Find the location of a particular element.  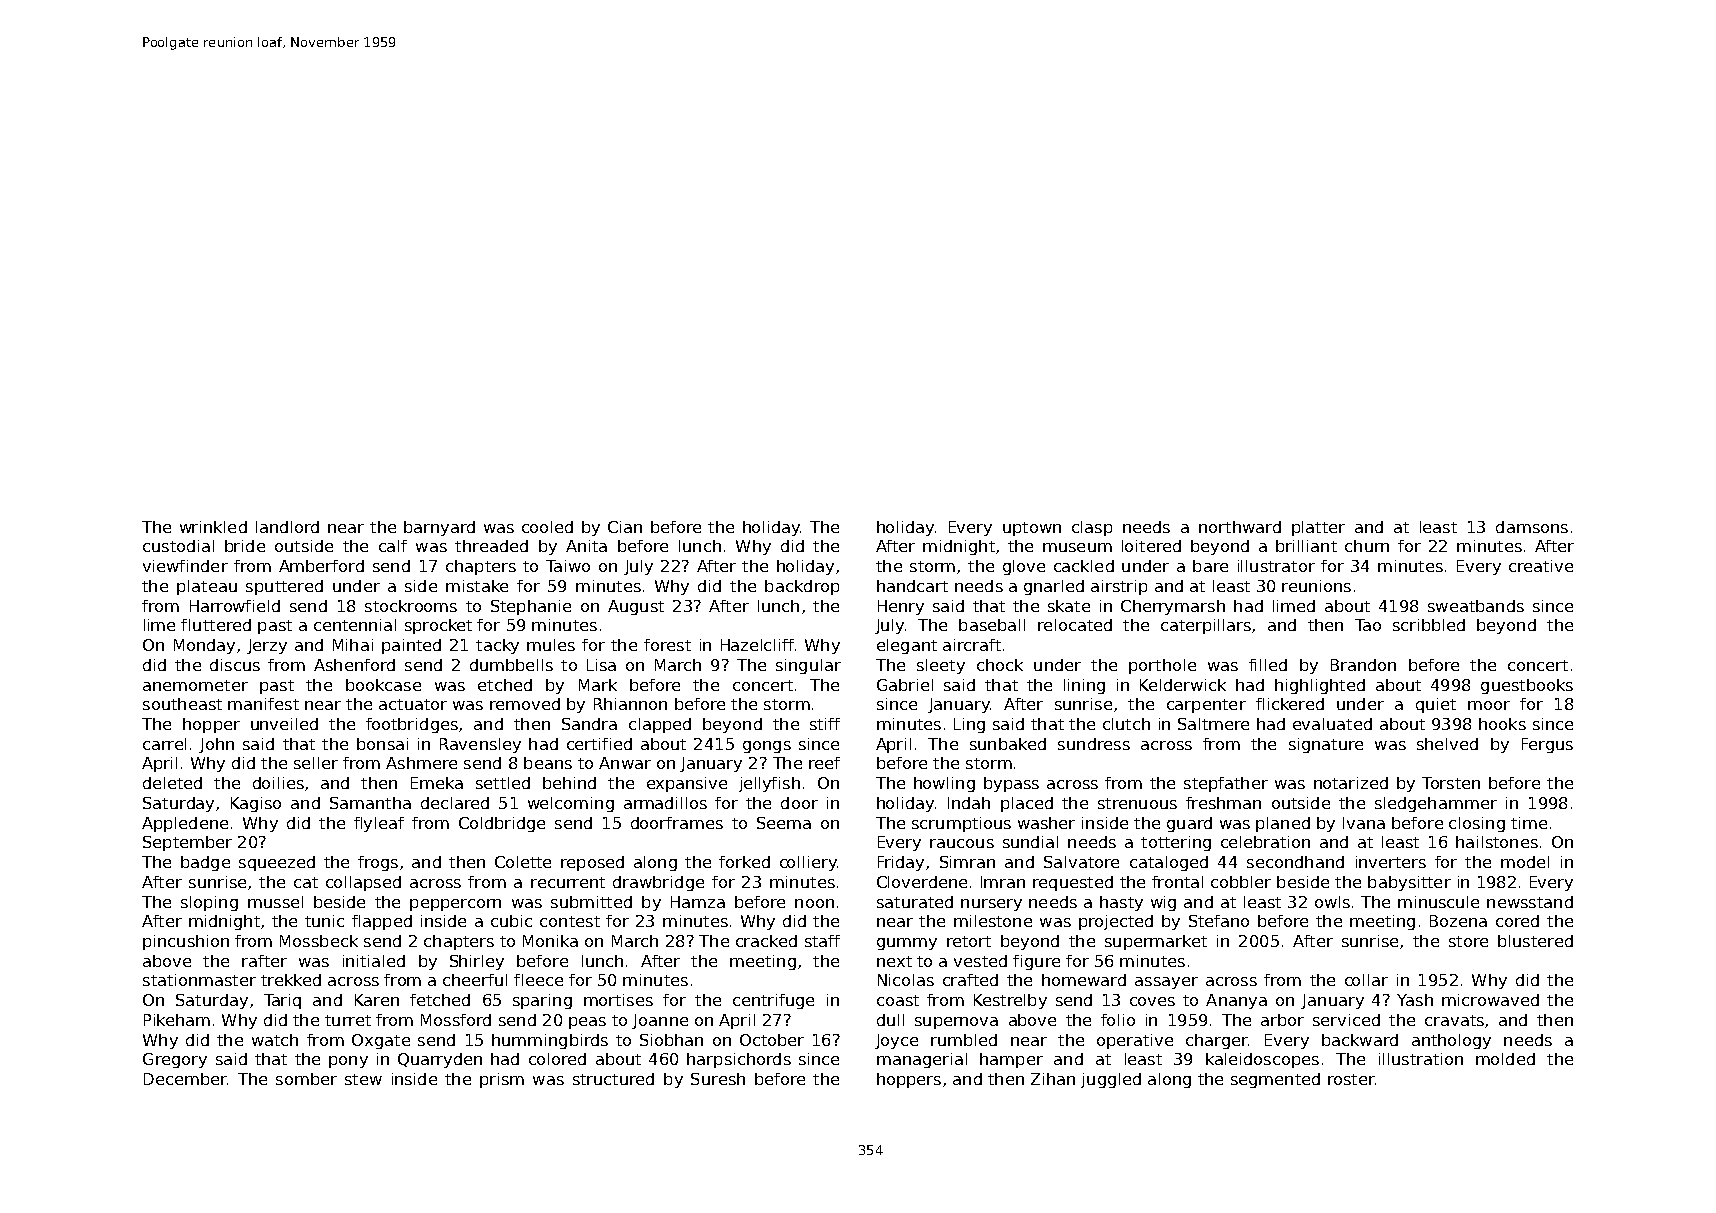

creative is located at coordinates (1541, 566).
